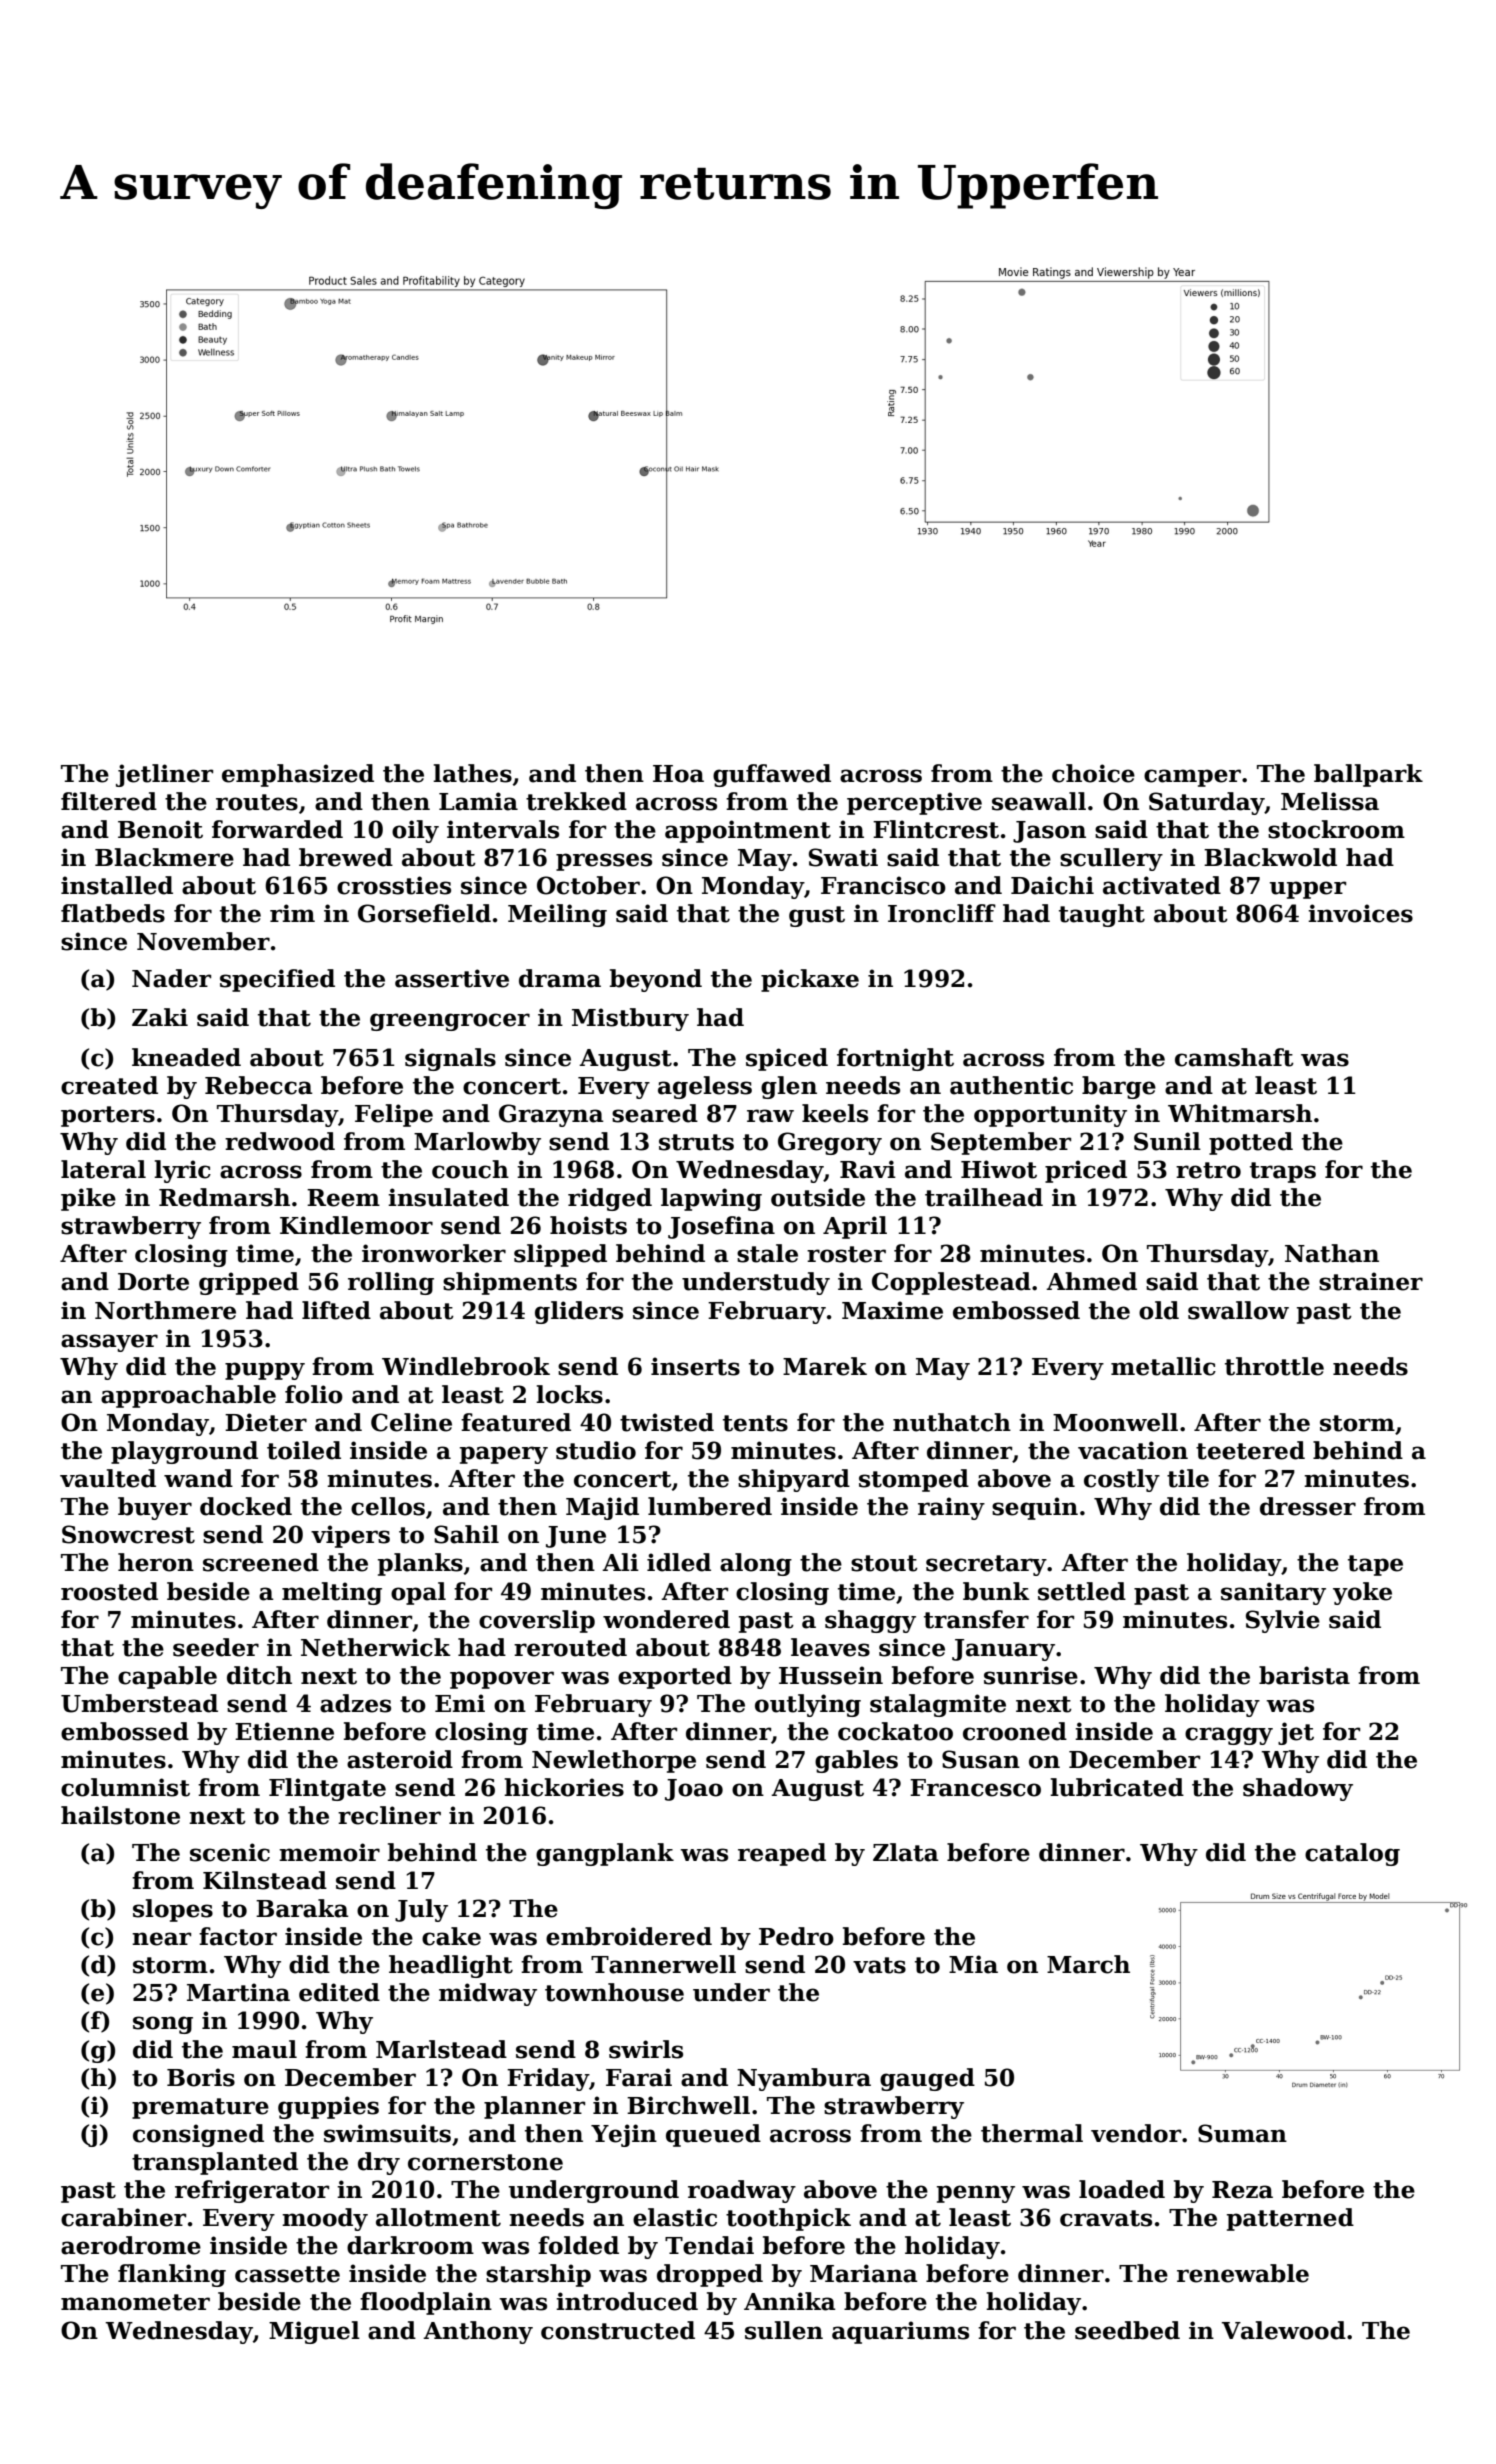  I want to click on stale, so click(767, 1253).
